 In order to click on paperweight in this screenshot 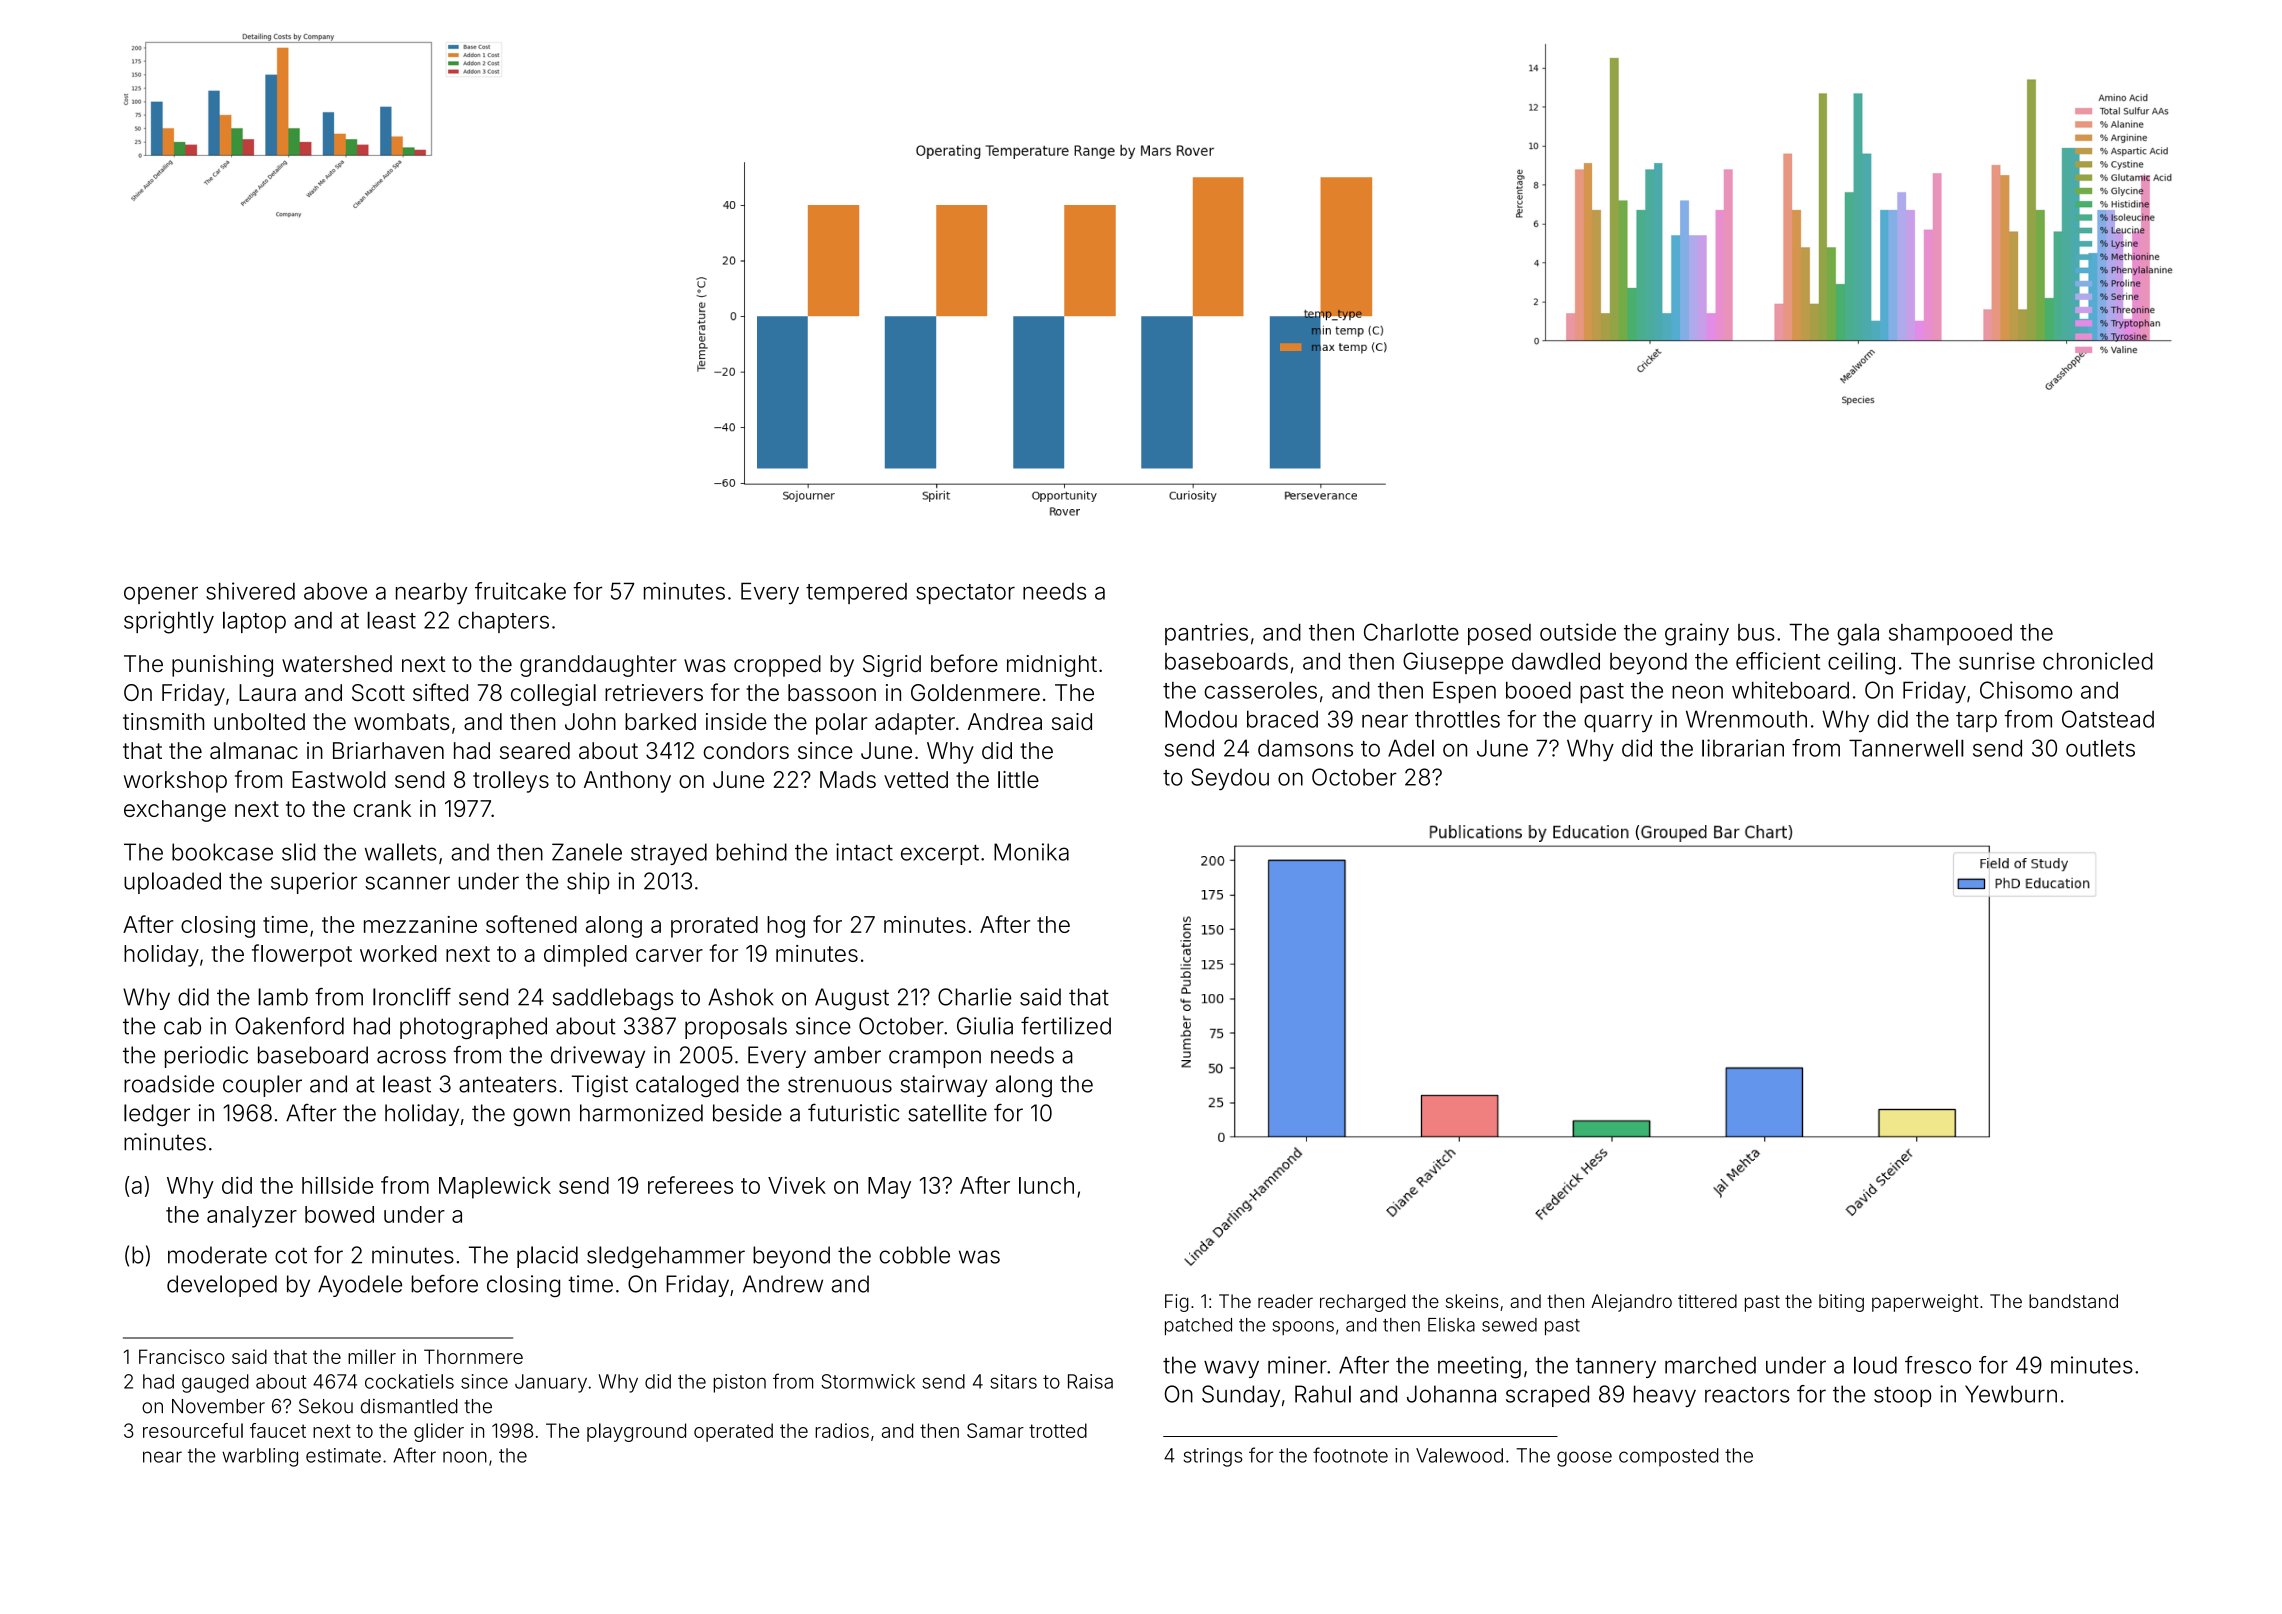, I will do `click(1925, 1303)`.
